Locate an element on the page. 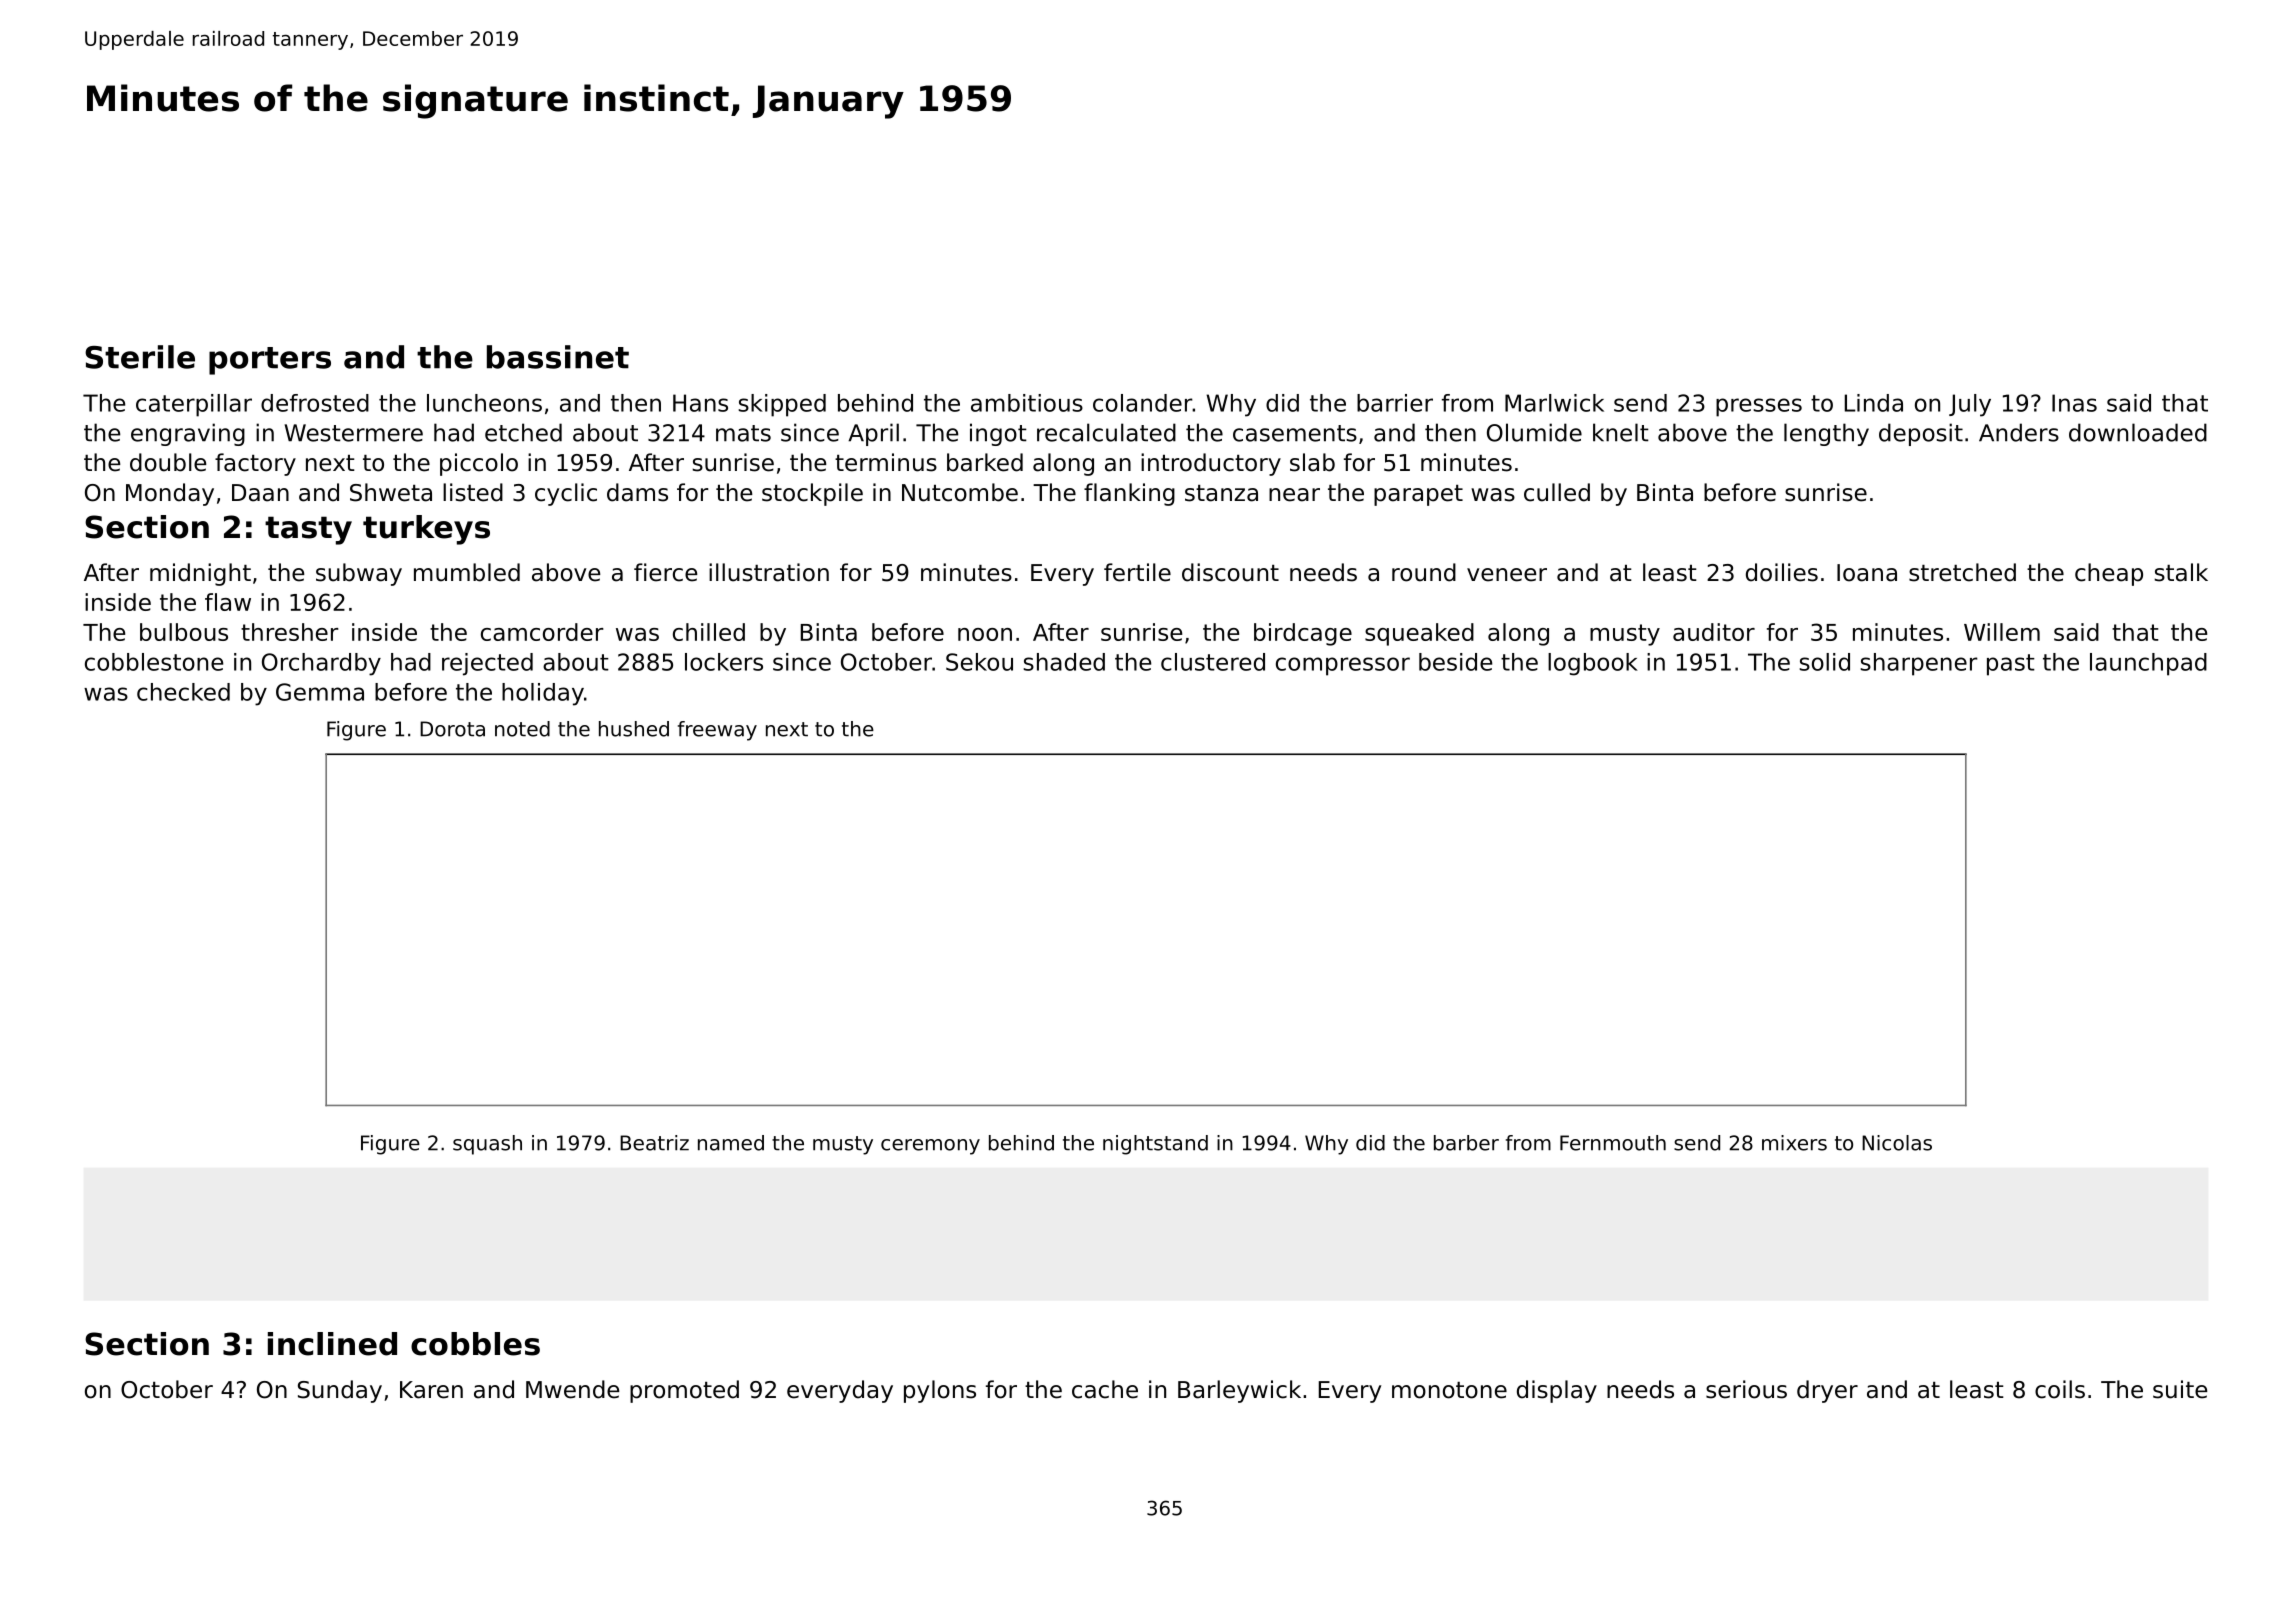  Dorota is located at coordinates (452, 729).
